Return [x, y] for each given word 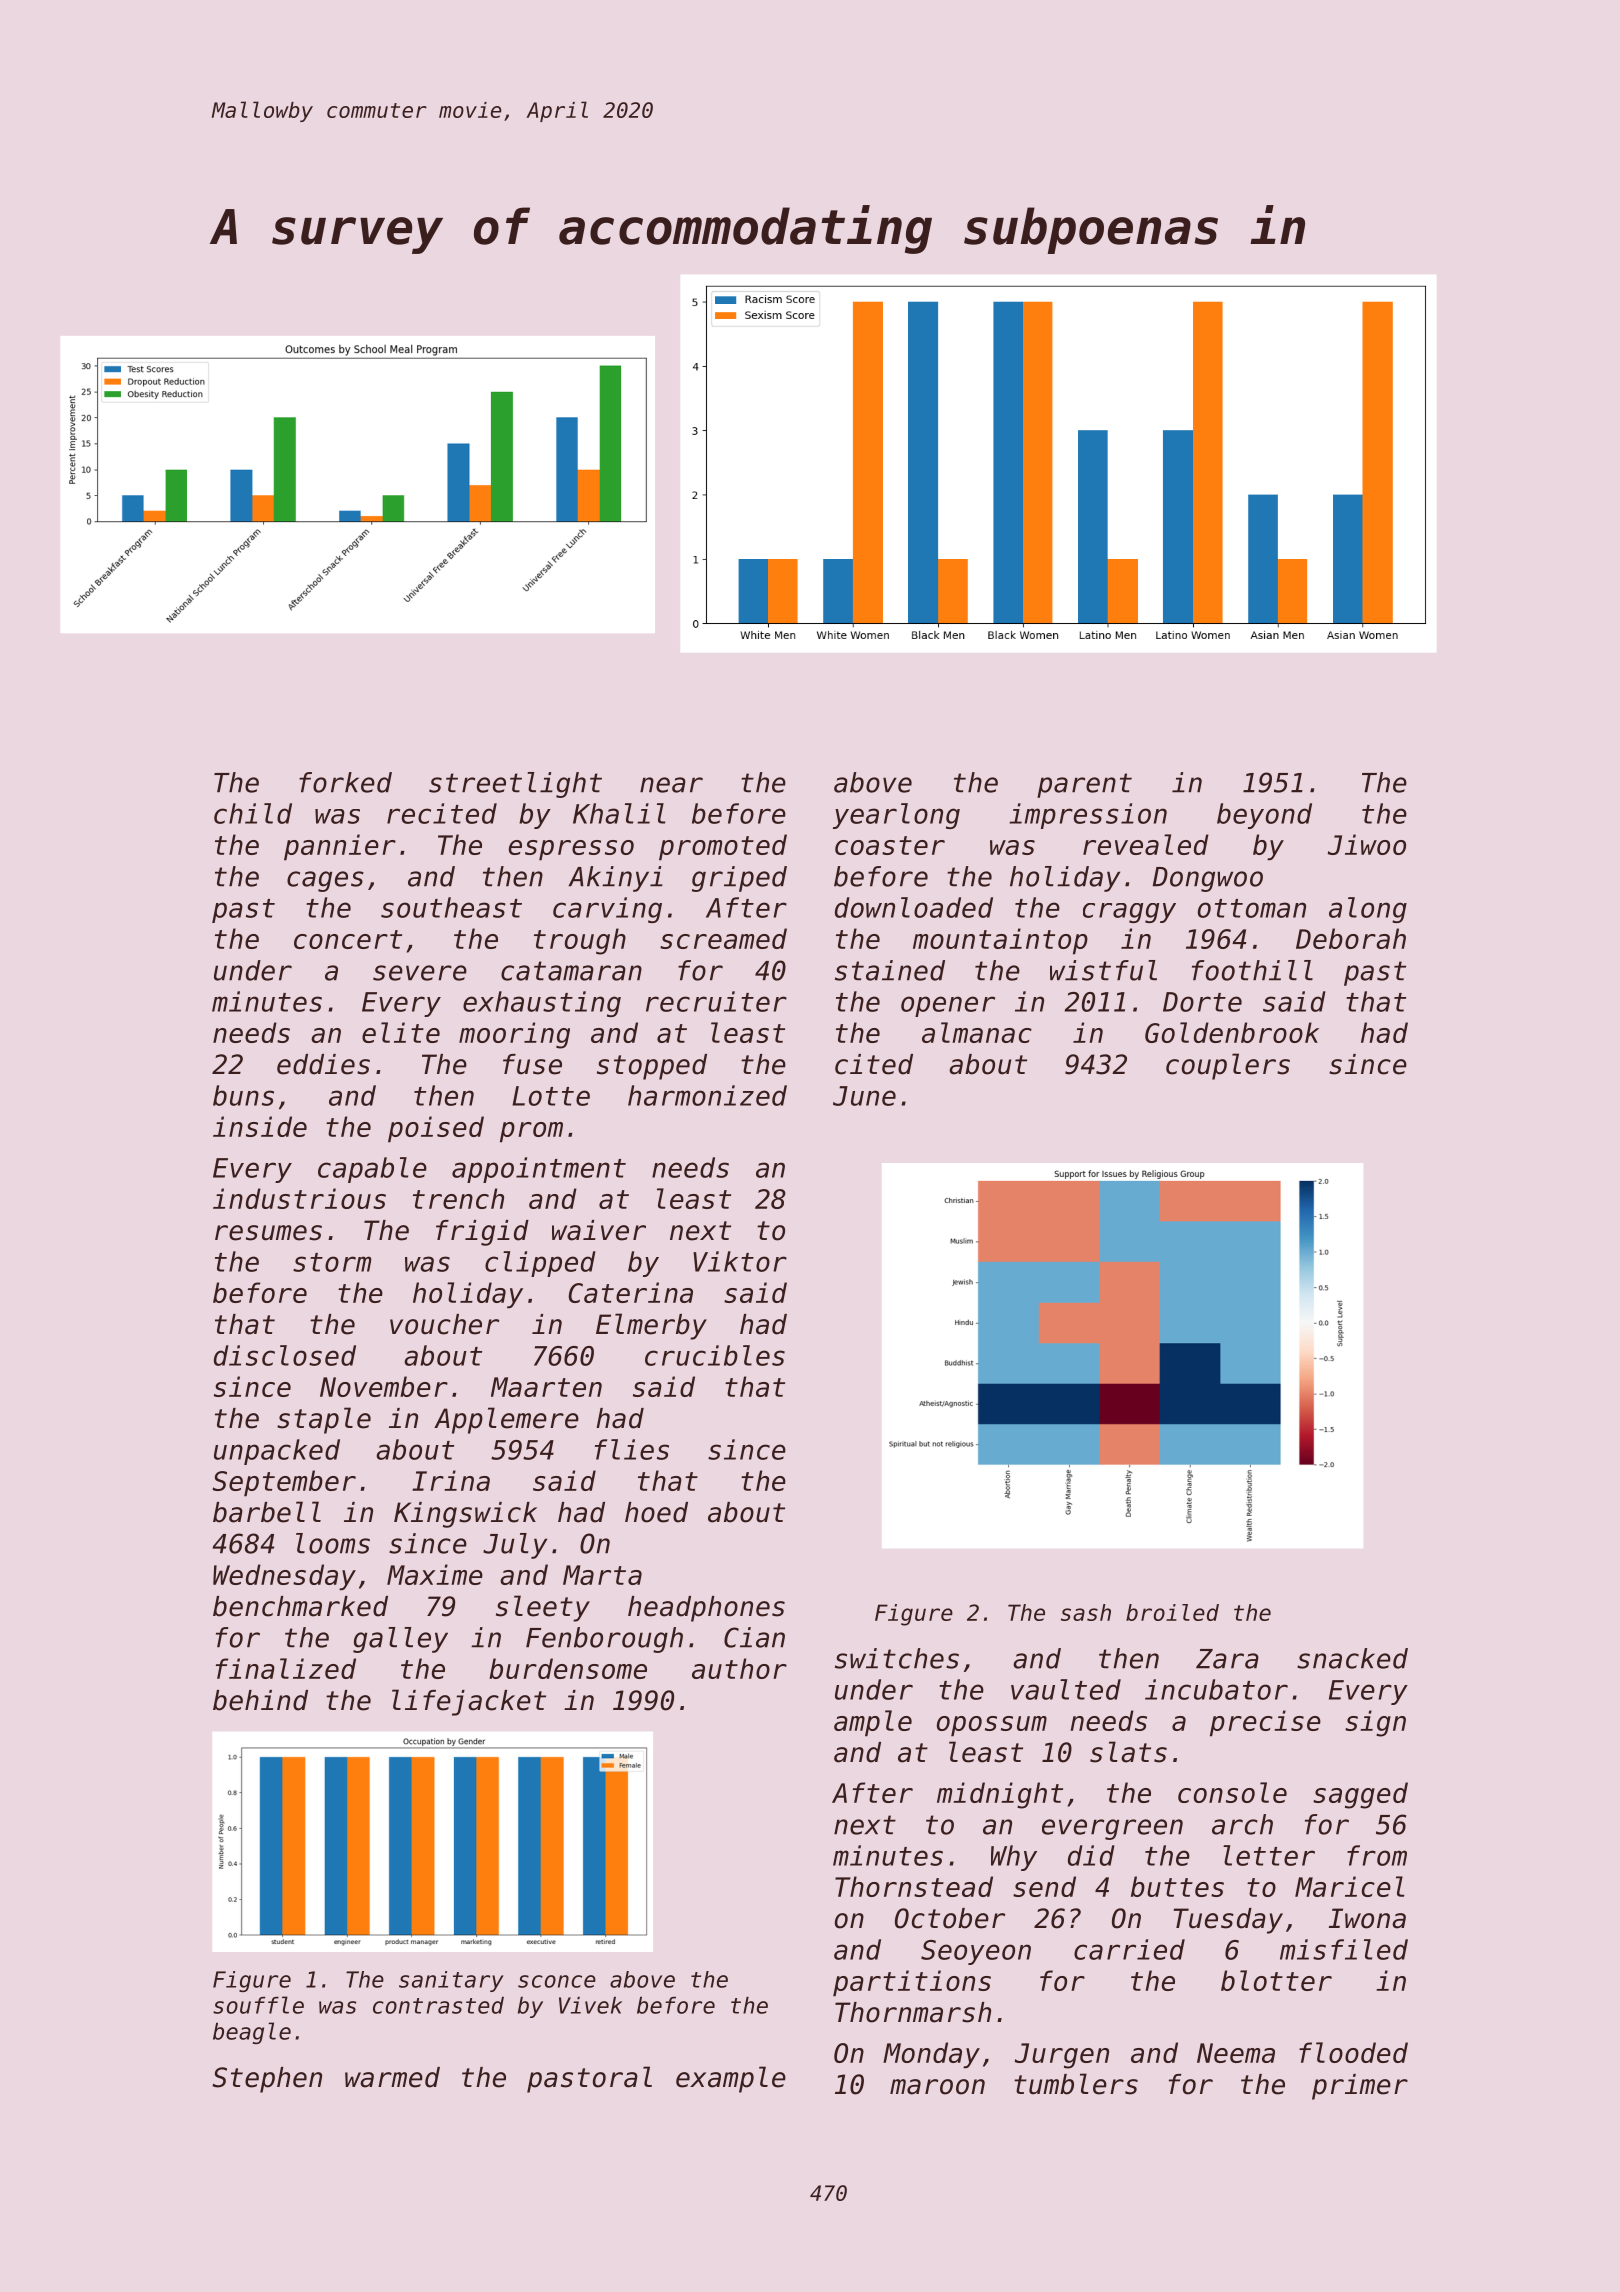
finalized [286, 1668]
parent [1084, 785]
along [1368, 910]
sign [1375, 1723]
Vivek [590, 2005]
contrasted [438, 2005]
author [739, 1668]
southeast [451, 907]
